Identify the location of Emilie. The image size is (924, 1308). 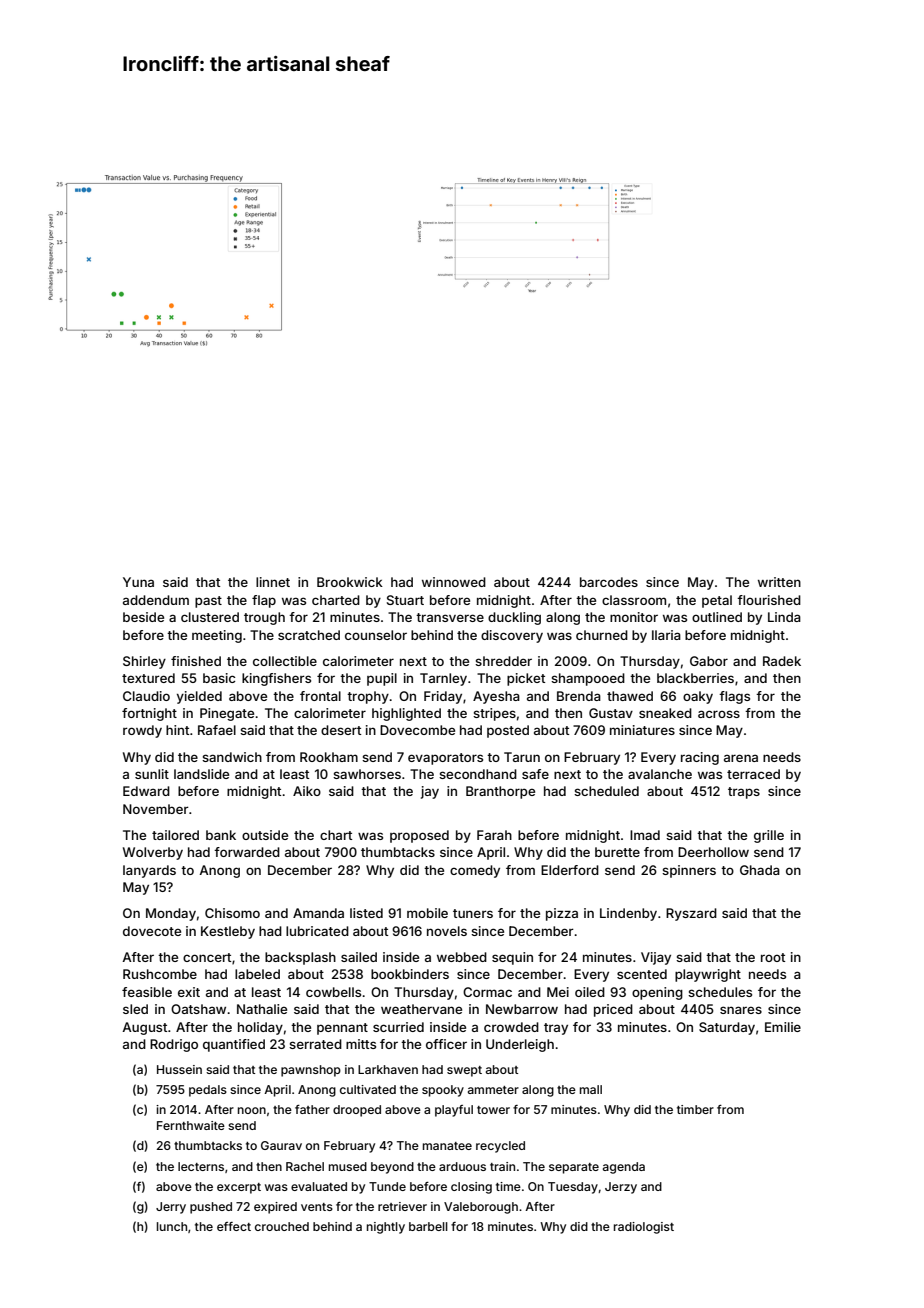
(783, 1027).
